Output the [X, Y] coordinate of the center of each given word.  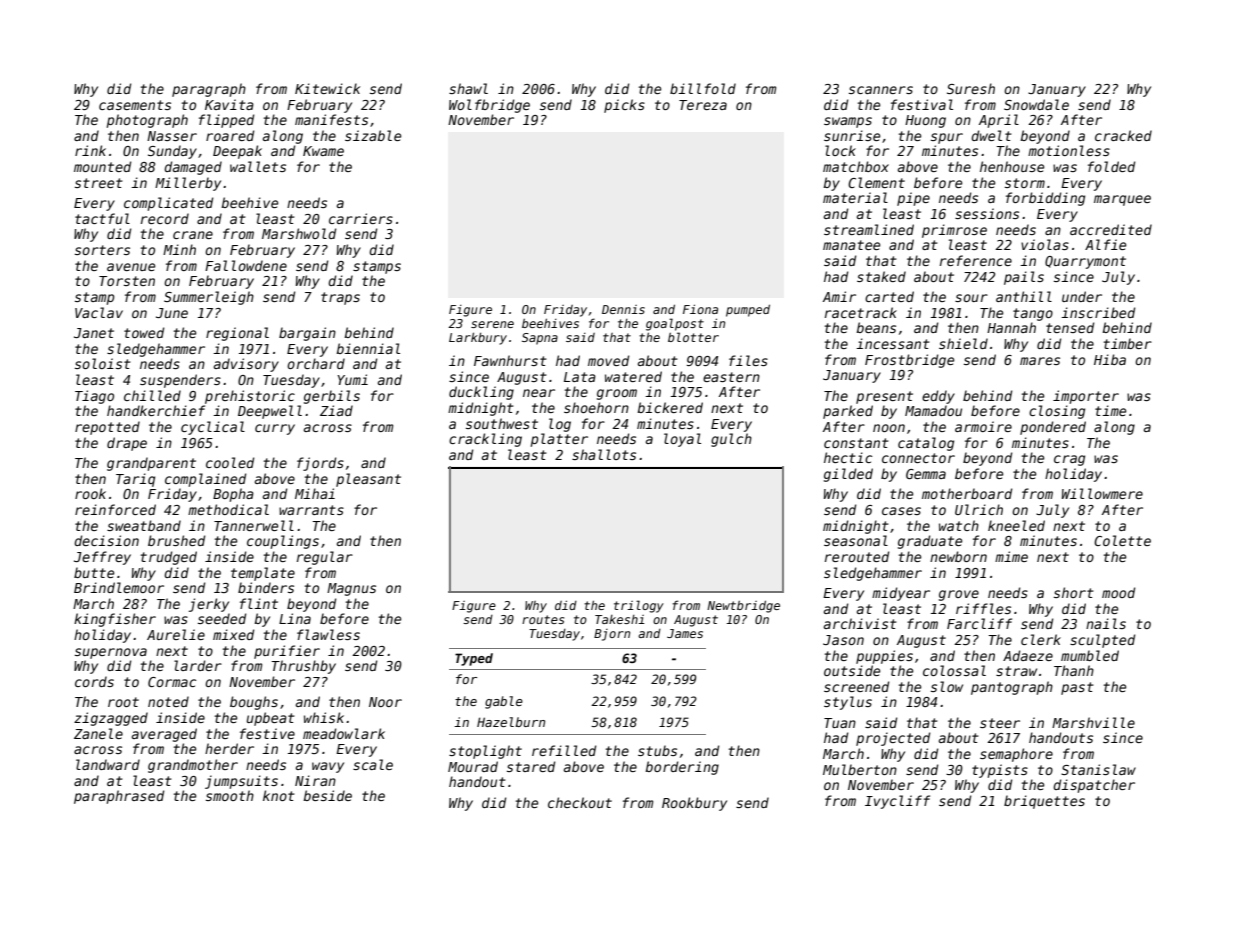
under [1082, 296]
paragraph [209, 90]
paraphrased [119, 797]
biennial [368, 348]
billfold [703, 88]
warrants [311, 510]
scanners [881, 90]
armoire [983, 426]
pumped [748, 310]
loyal [682, 440]
